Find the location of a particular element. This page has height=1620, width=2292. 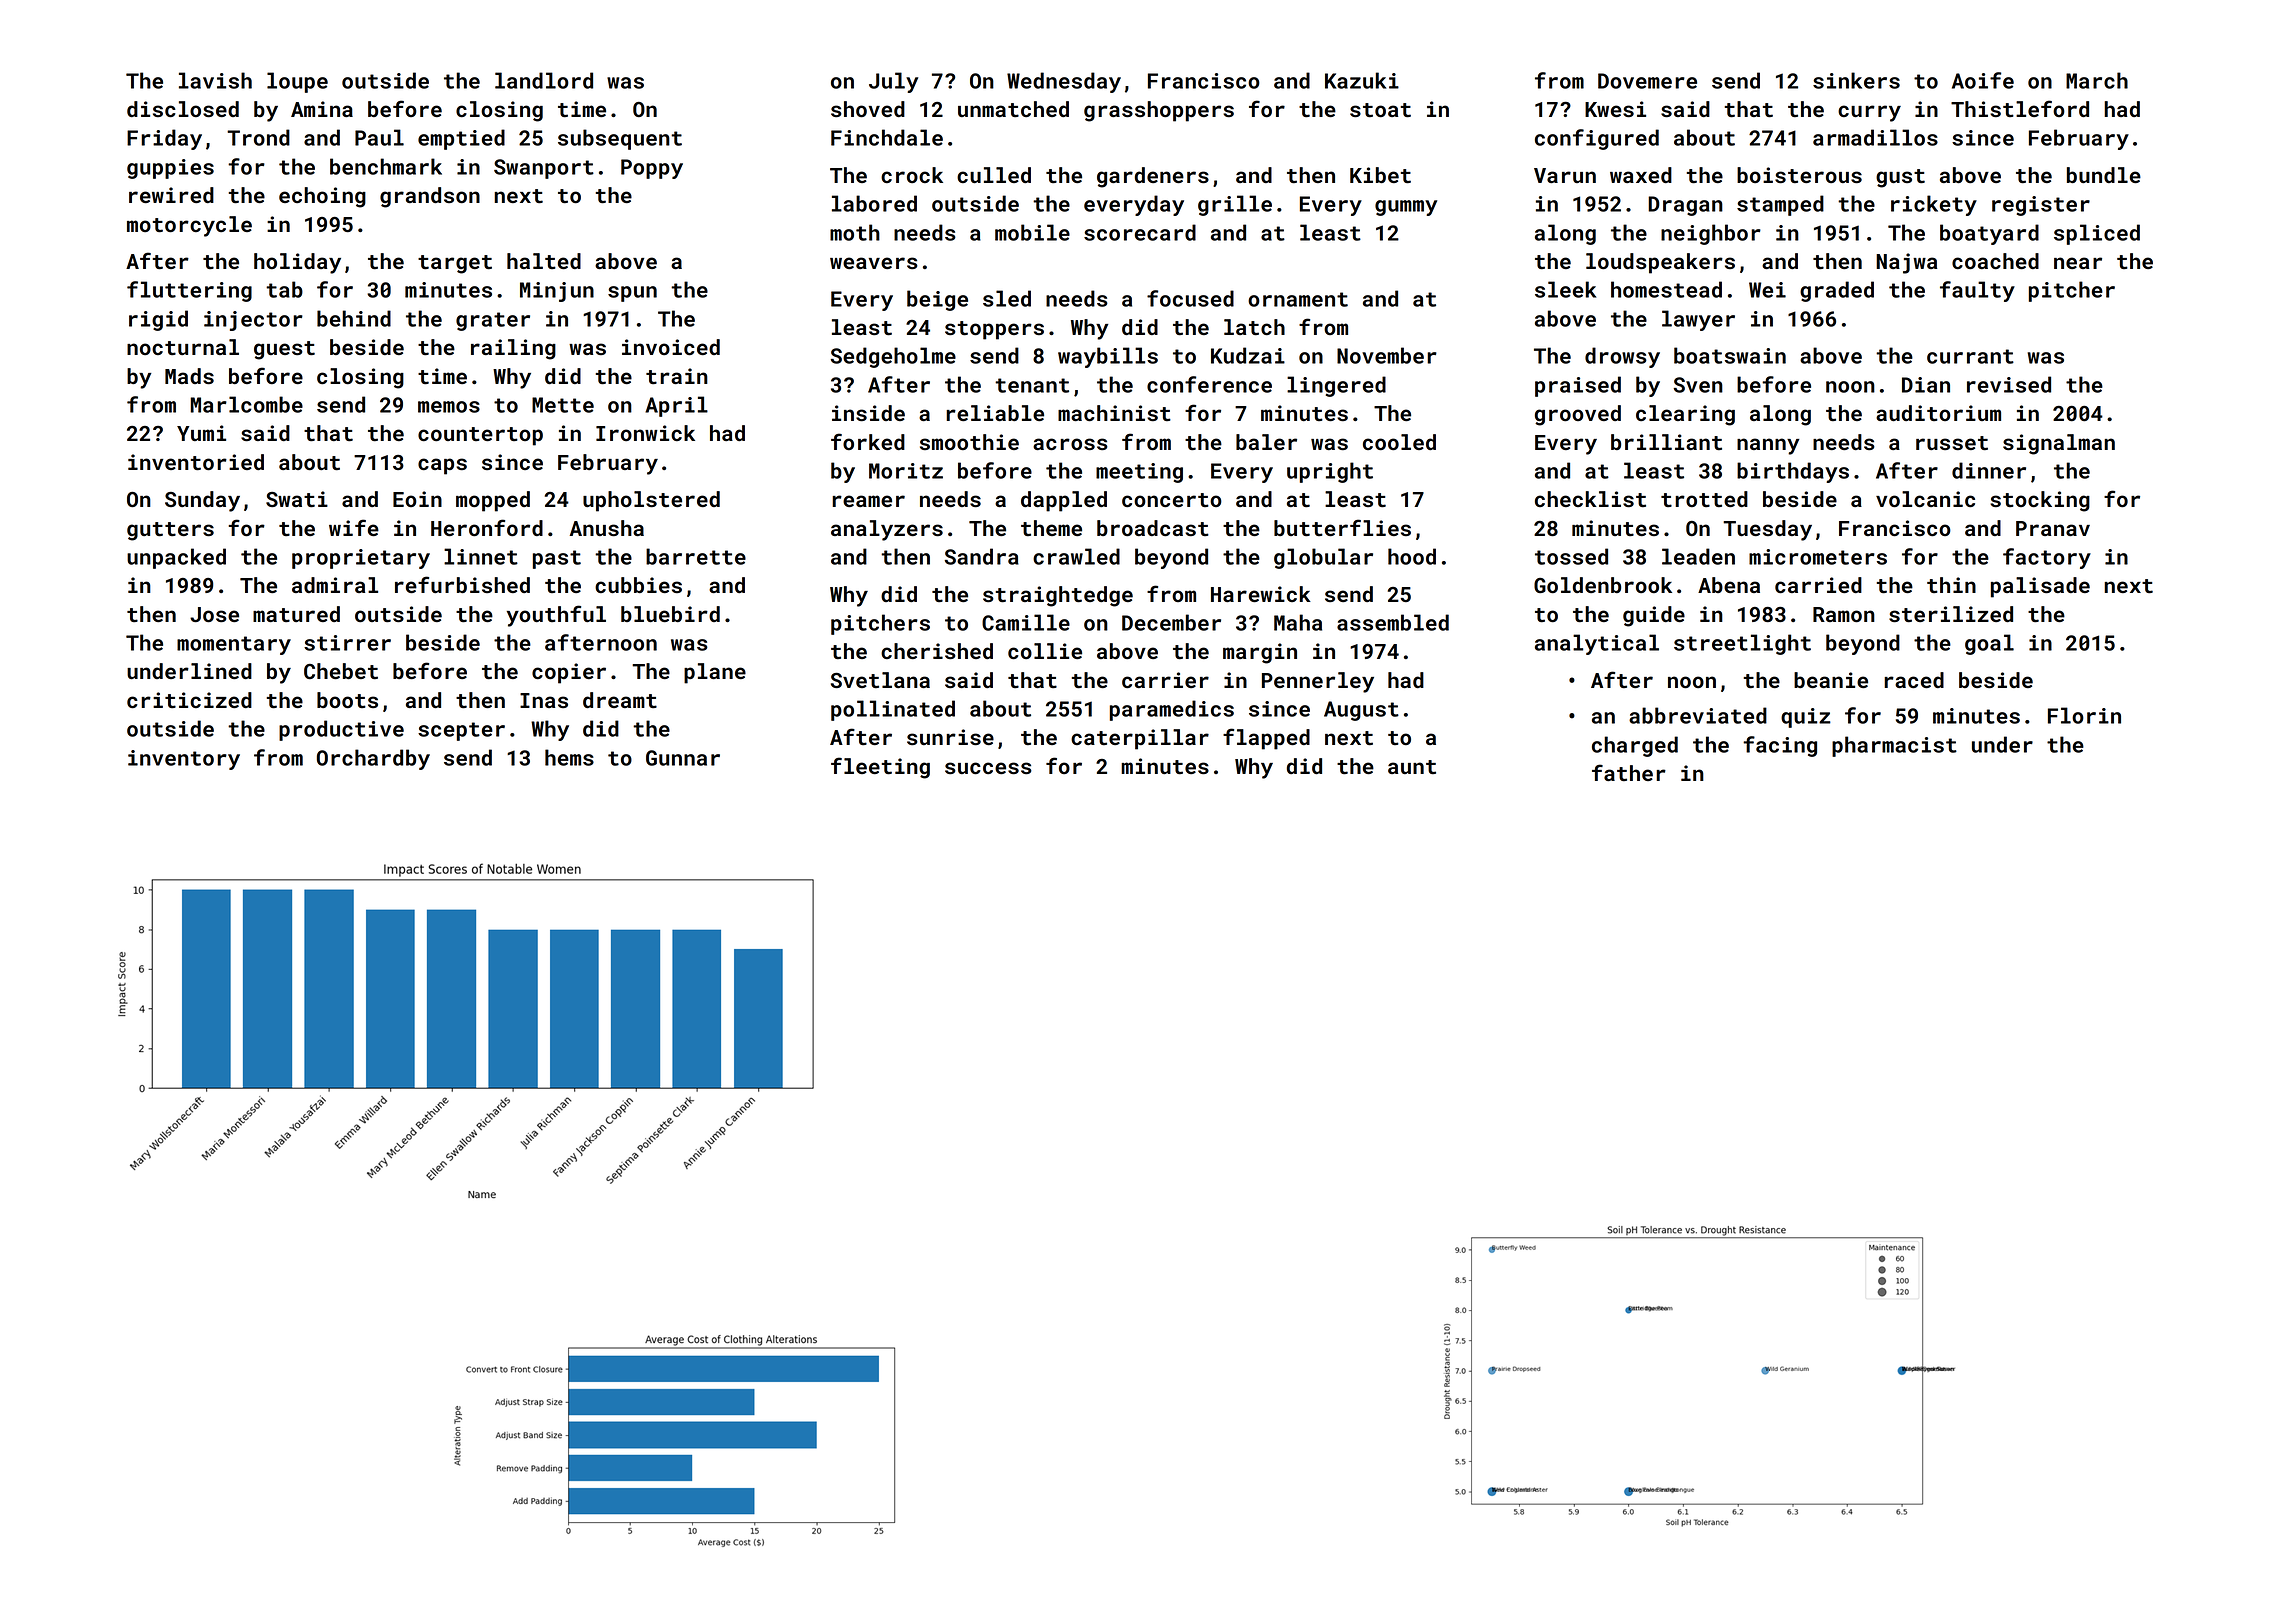

Thistleford is located at coordinates (2020, 109).
